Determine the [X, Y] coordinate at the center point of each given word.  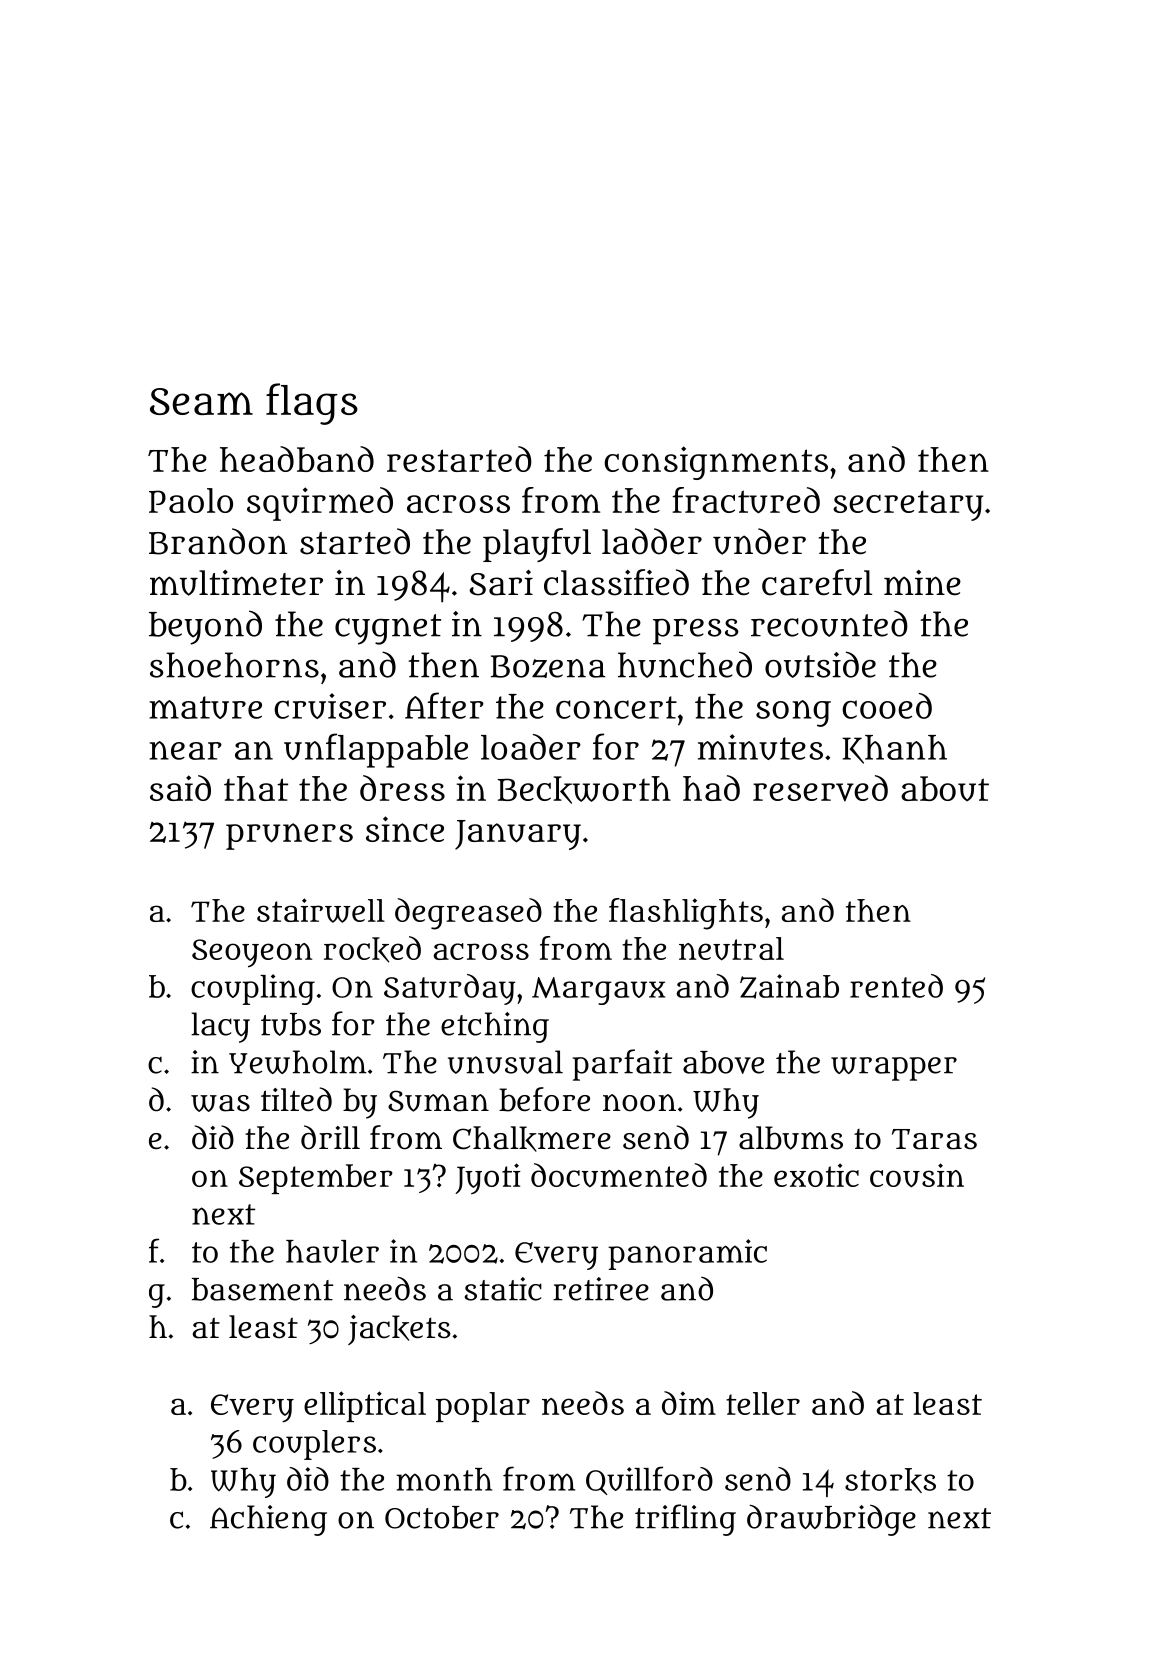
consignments [716, 463]
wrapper [894, 1069]
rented [896, 986]
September [316, 1179]
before [544, 1099]
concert [616, 707]
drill [330, 1137]
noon [639, 1103]
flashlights [686, 914]
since [405, 829]
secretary [908, 505]
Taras [934, 1139]
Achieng [268, 1520]
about [945, 789]
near [186, 750]
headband [297, 459]
